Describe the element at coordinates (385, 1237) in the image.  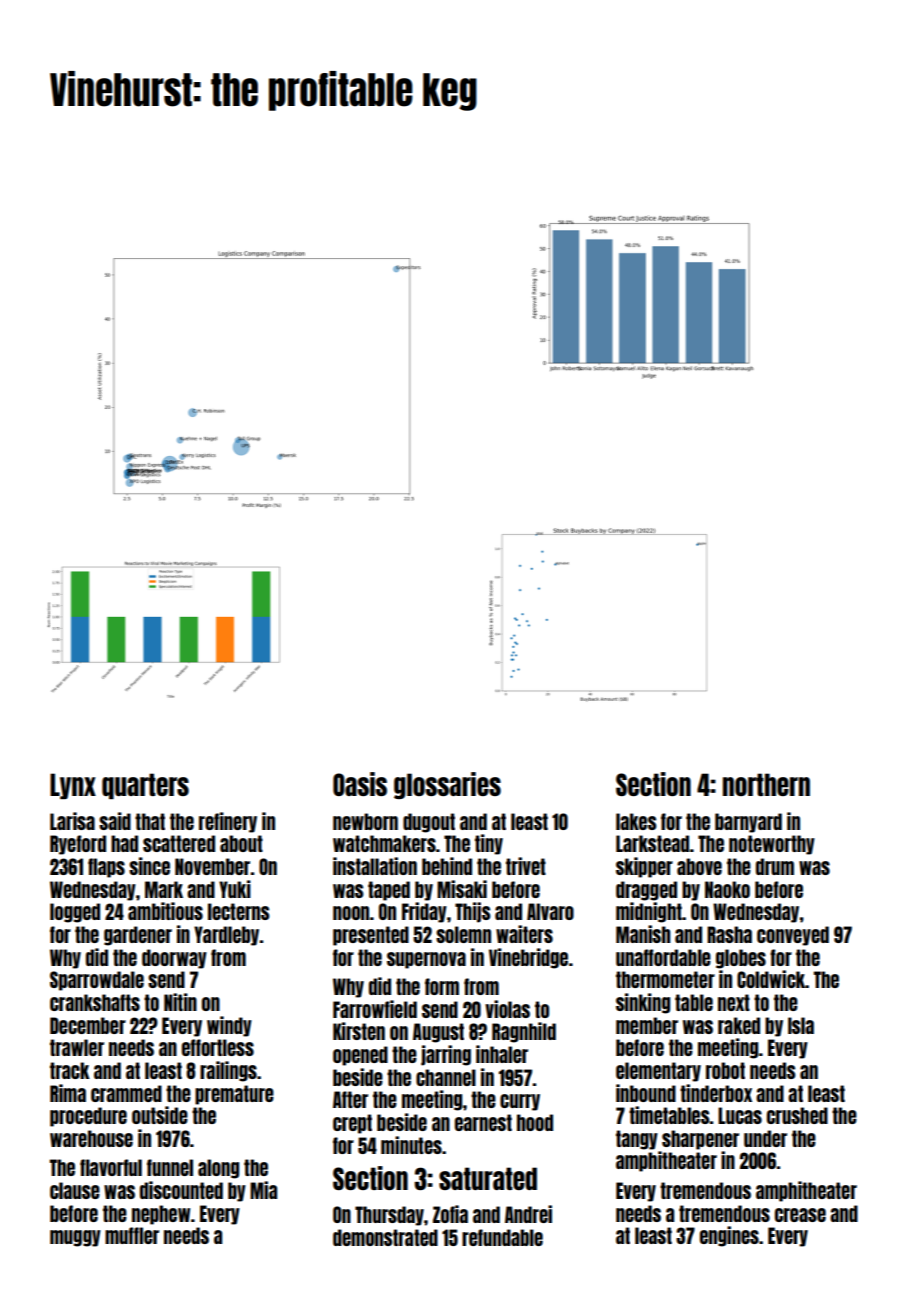
I see `demonstrated` at that location.
